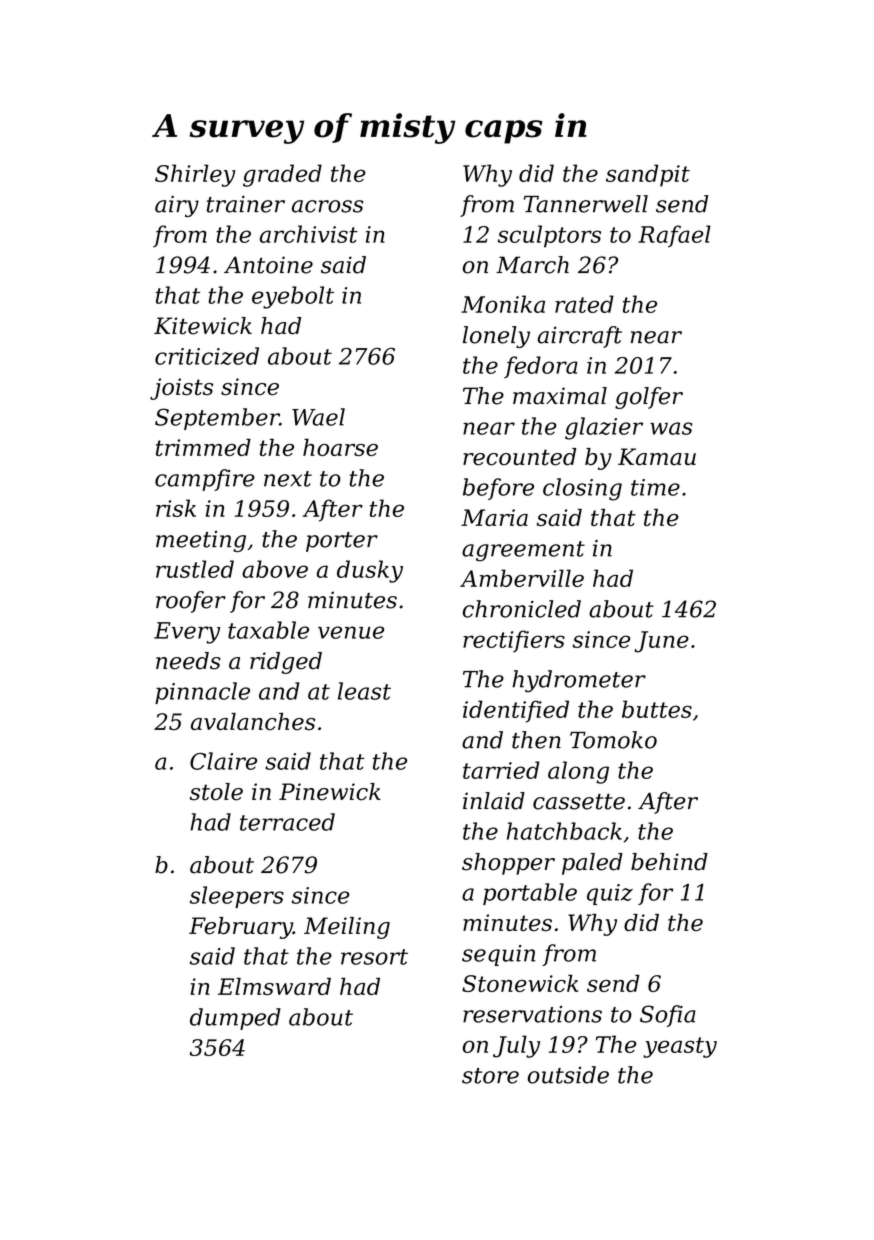 This screenshot has height=1240, width=874. What do you see at coordinates (195, 175) in the screenshot?
I see `Shirley` at bounding box center [195, 175].
